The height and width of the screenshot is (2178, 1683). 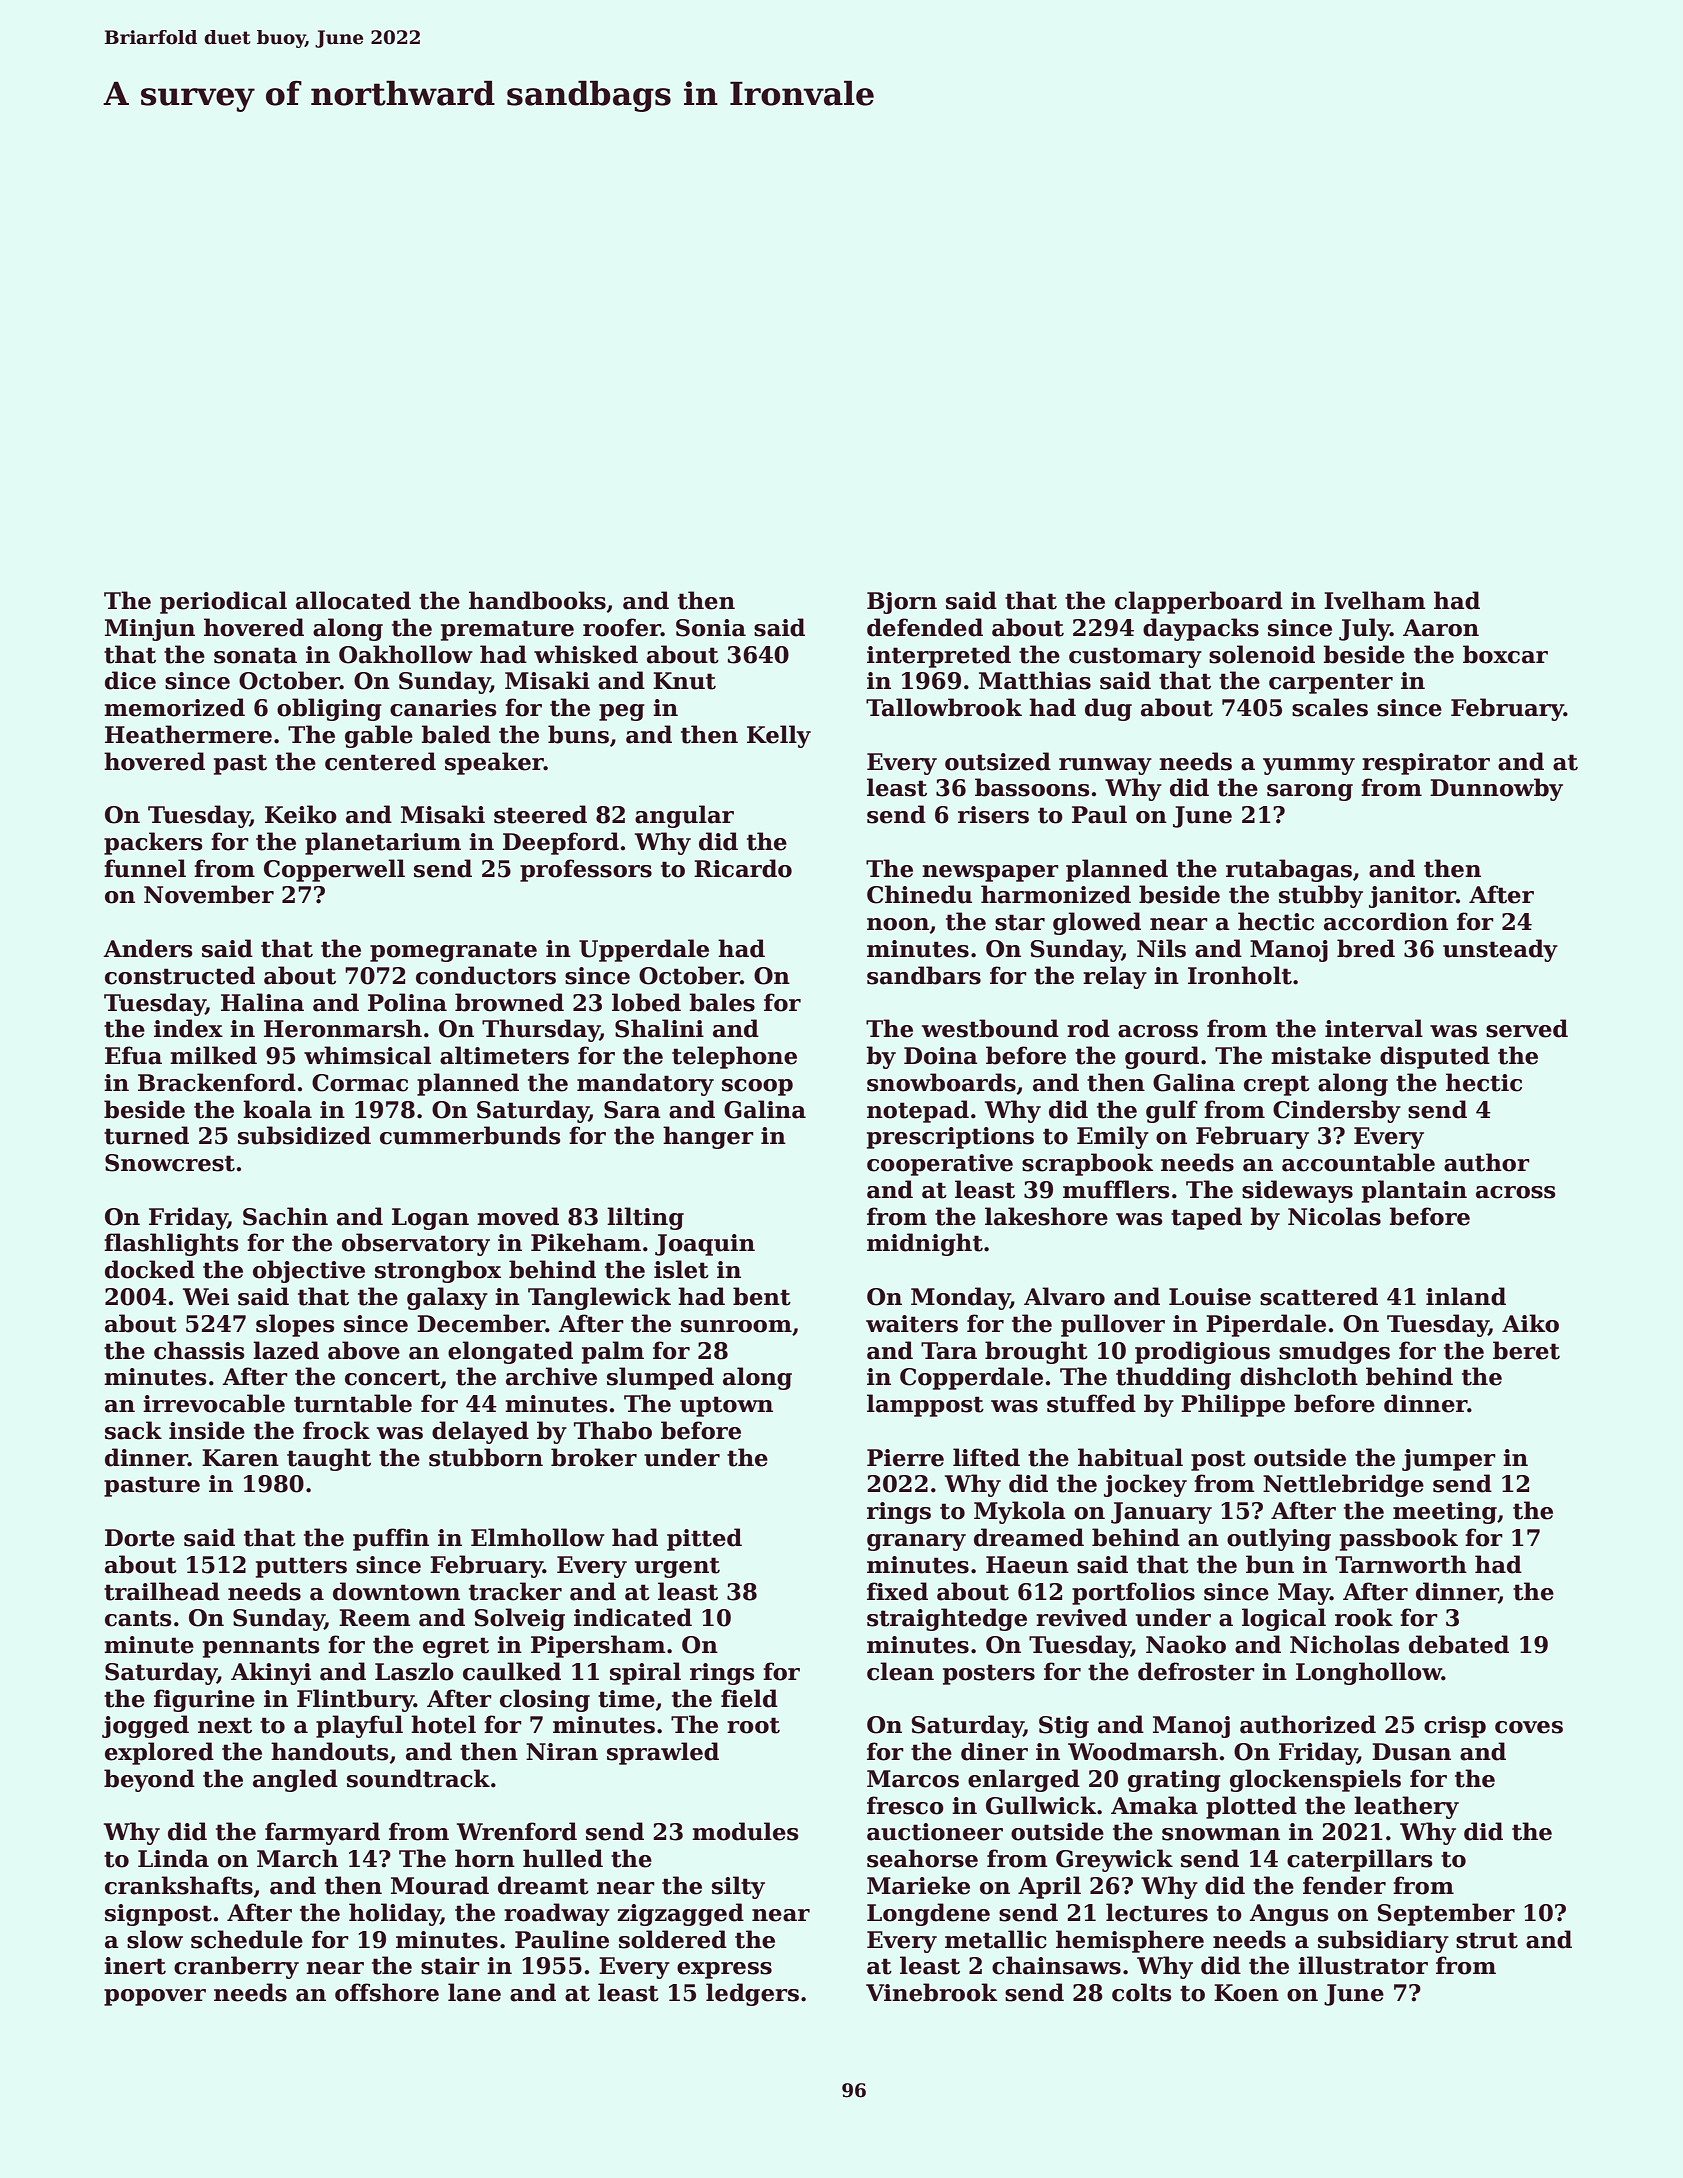 What do you see at coordinates (586, 654) in the screenshot?
I see `whisked` at bounding box center [586, 654].
